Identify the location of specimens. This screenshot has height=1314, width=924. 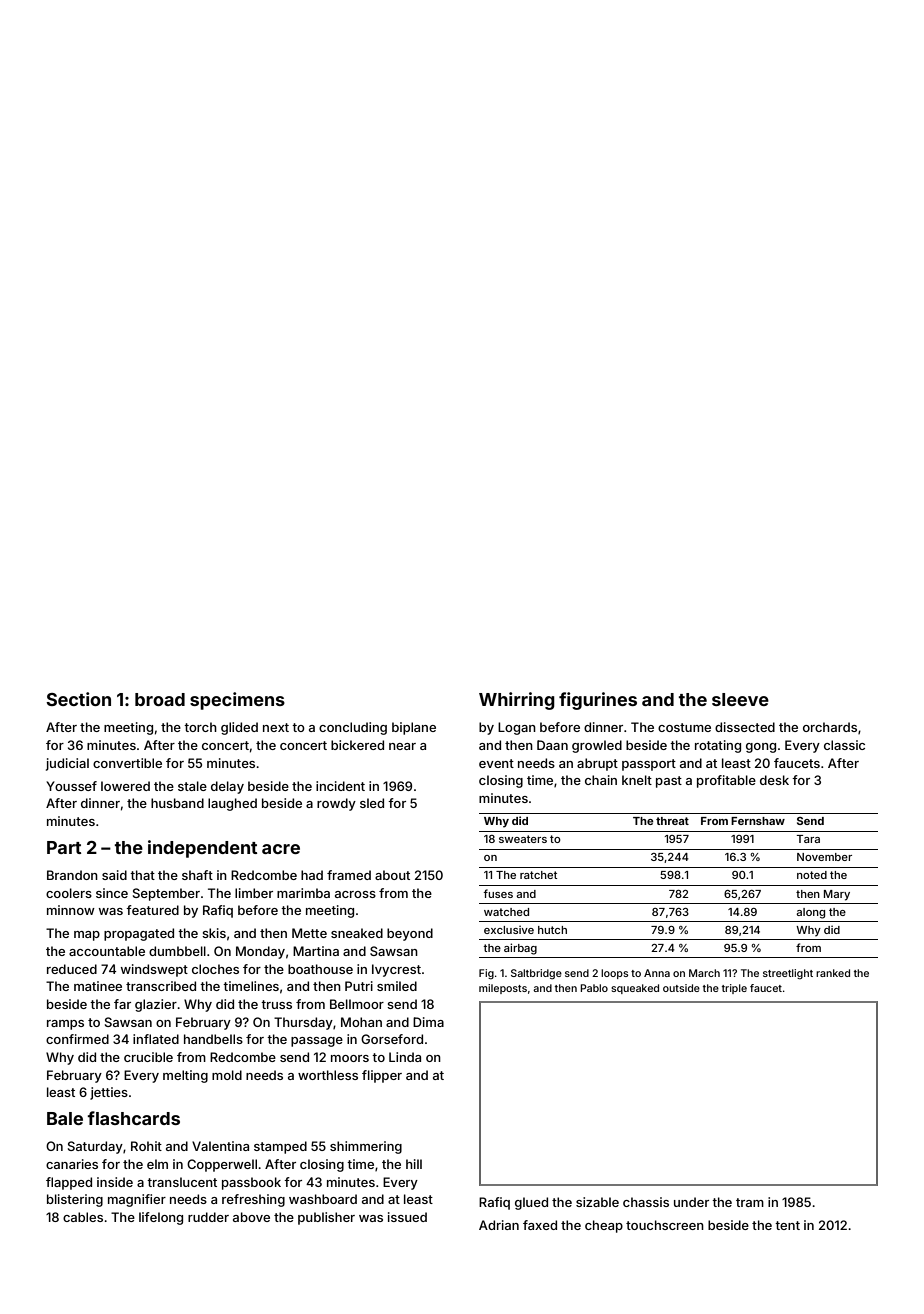
(237, 701).
